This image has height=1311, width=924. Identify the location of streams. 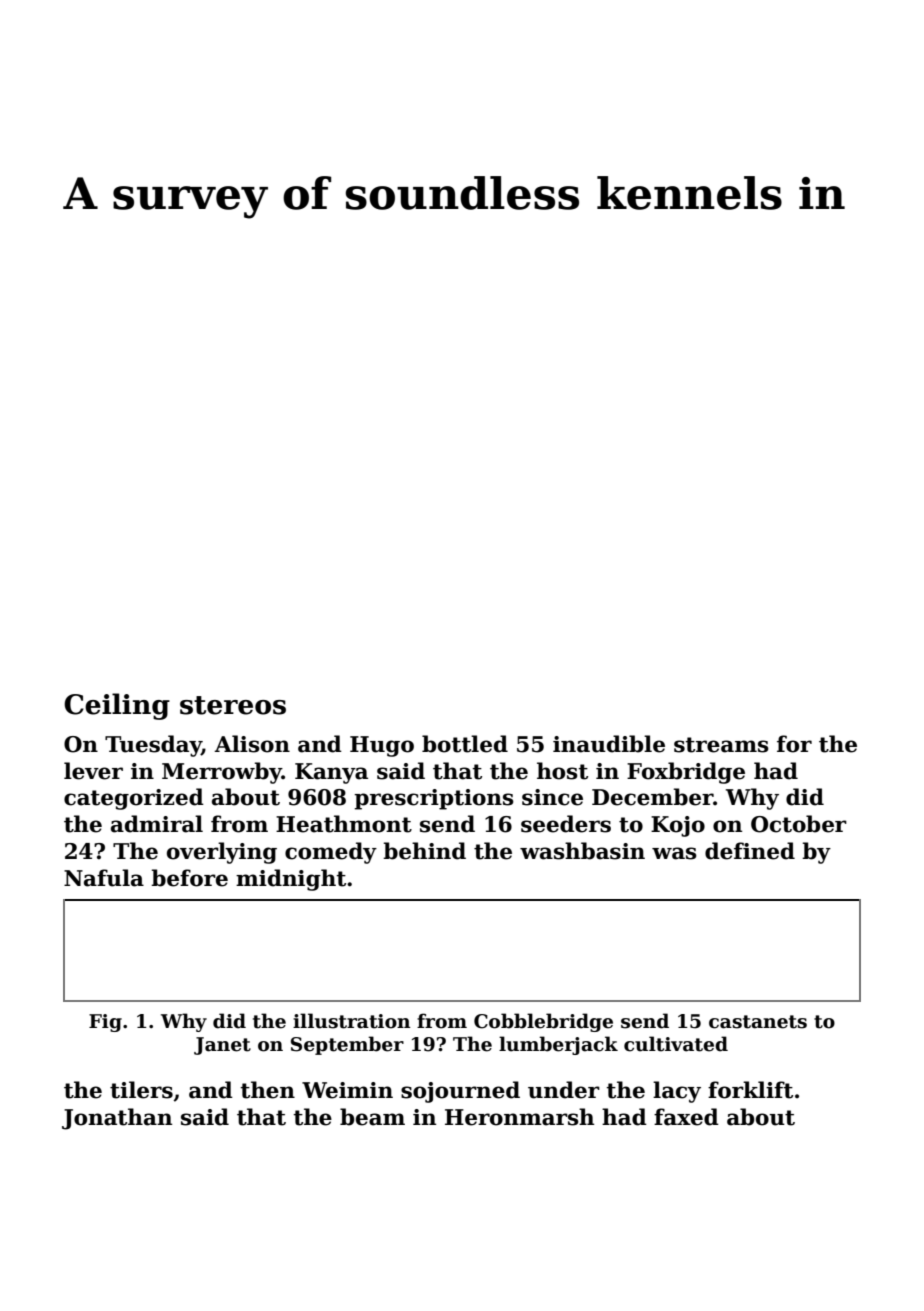
(721, 745).
